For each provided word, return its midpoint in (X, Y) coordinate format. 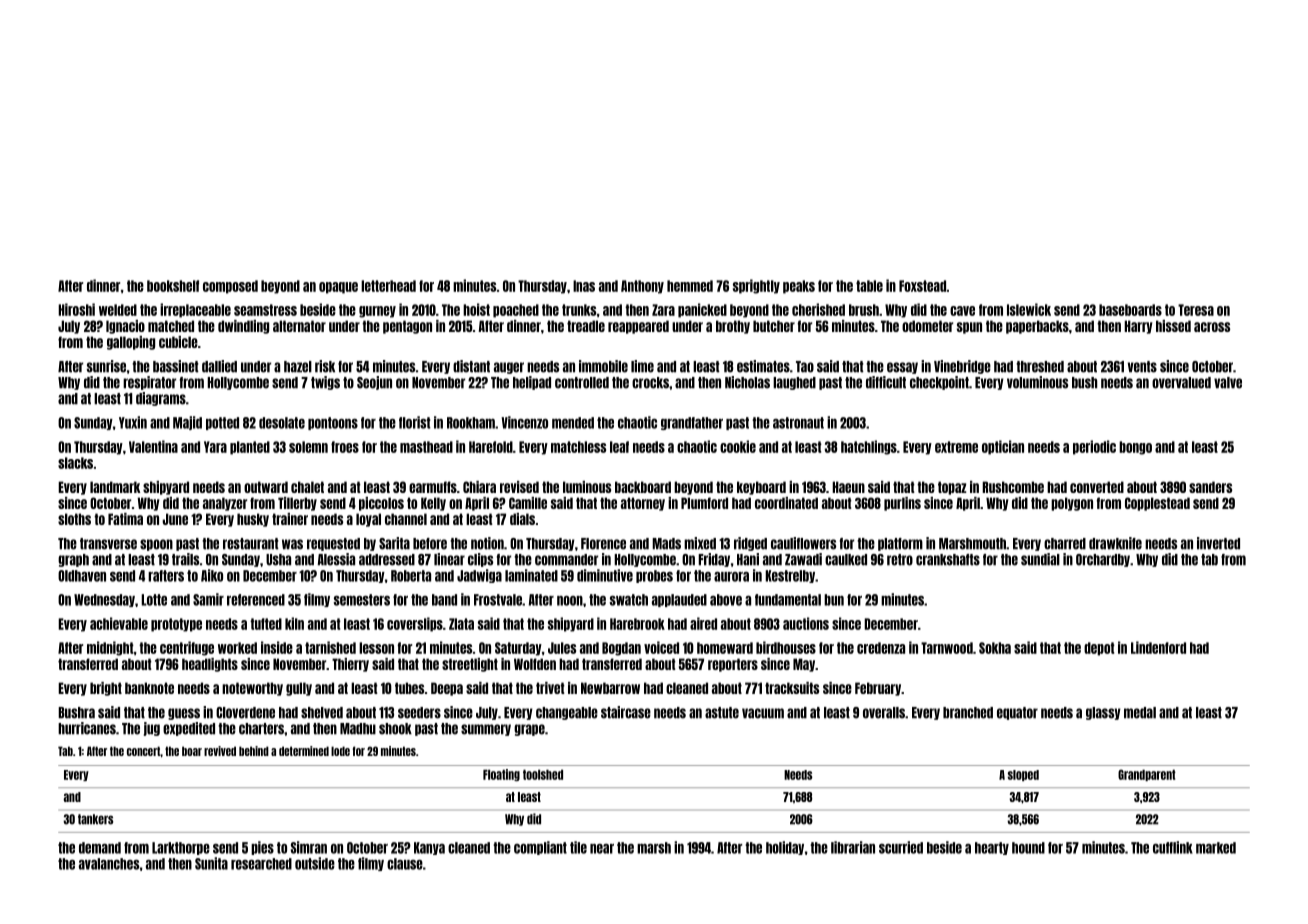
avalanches (109, 864)
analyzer (225, 504)
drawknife (1115, 543)
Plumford (704, 503)
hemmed (690, 286)
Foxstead (922, 286)
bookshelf (173, 286)
